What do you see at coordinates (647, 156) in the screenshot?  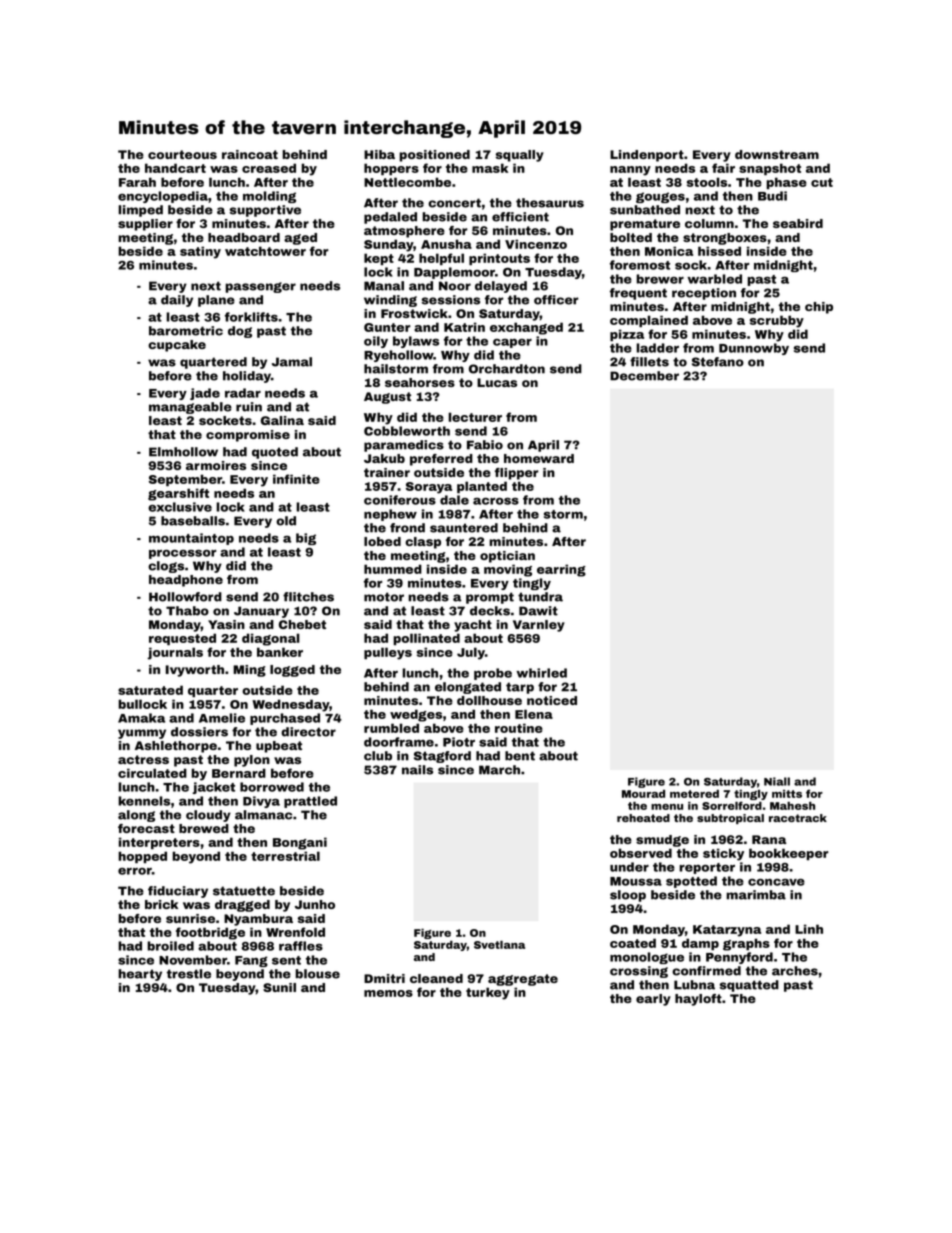 I see `Lindenport` at bounding box center [647, 156].
